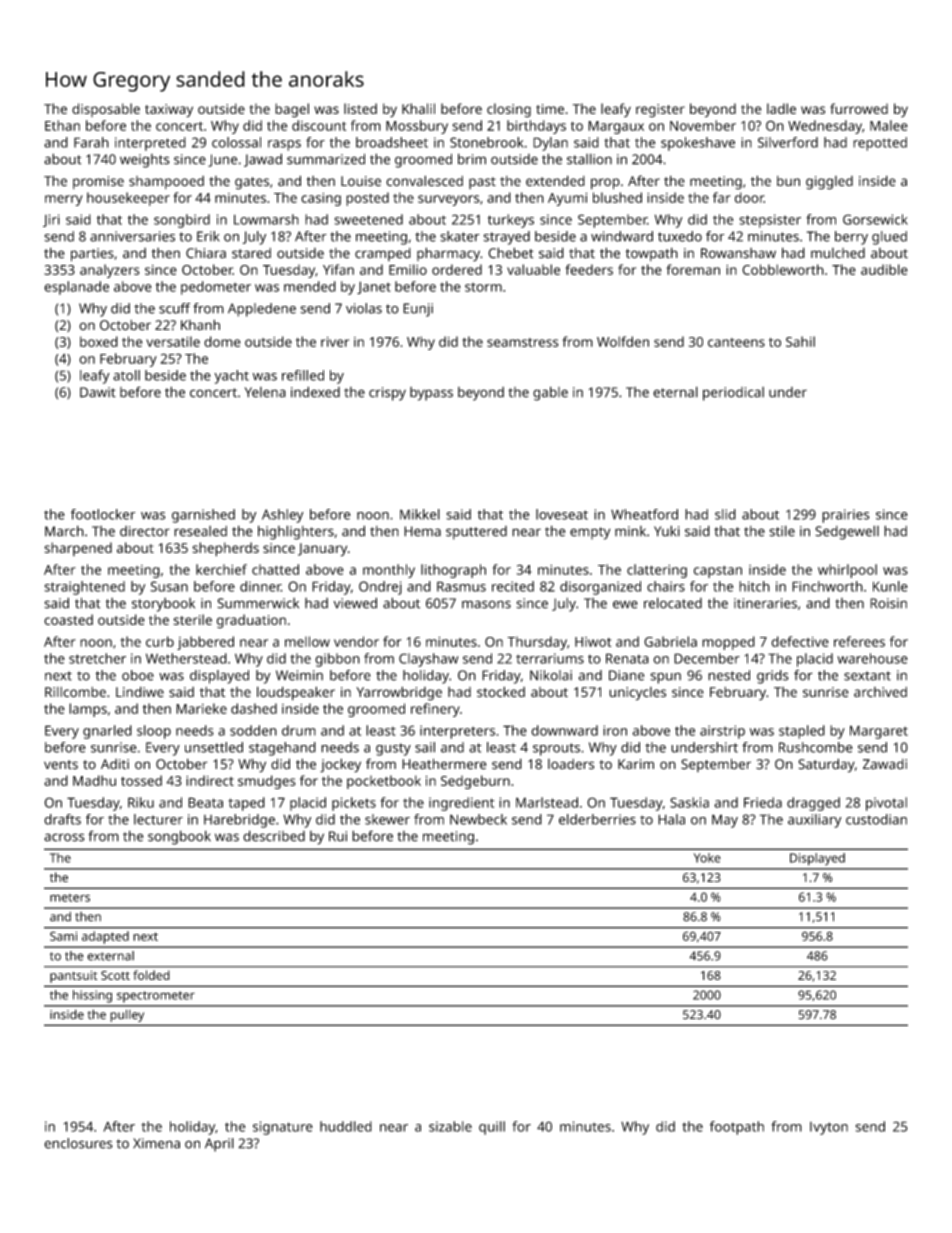 The image size is (952, 1233). Describe the element at coordinates (115, 764) in the screenshot. I see `Aditi` at that location.
